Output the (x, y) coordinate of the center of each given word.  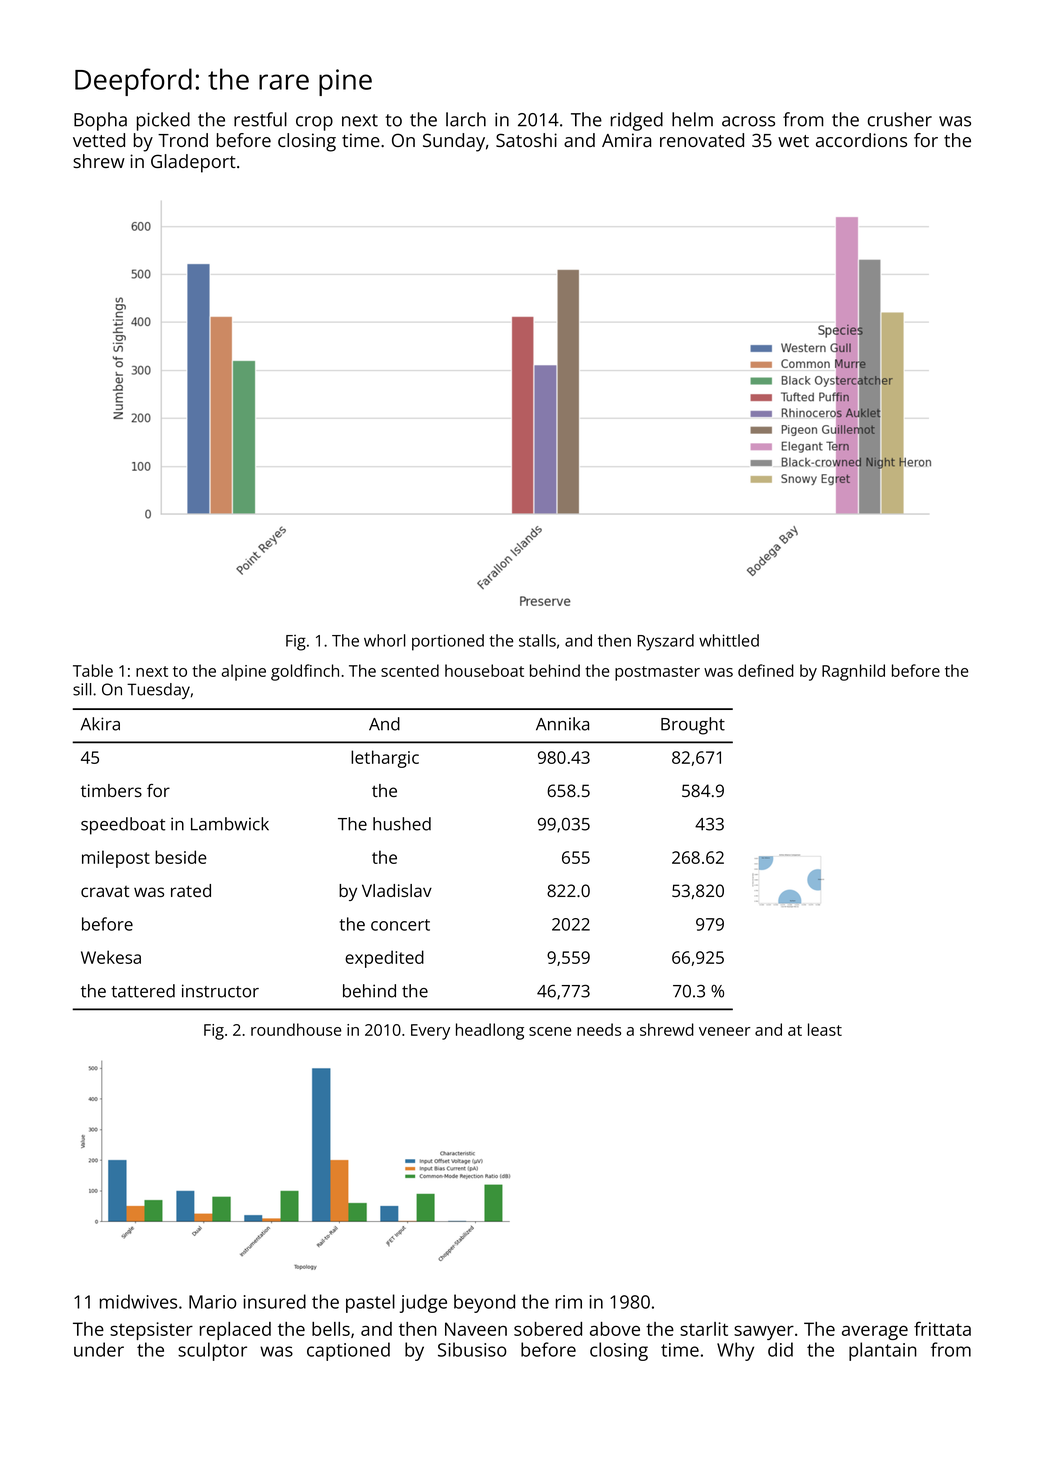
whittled (729, 640)
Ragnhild (853, 672)
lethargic (385, 759)
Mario (213, 1302)
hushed (402, 824)
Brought (693, 726)
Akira (100, 724)
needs (599, 1029)
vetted (99, 140)
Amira (626, 140)
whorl (384, 640)
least (825, 1029)
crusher (900, 119)
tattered (143, 991)
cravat (105, 891)
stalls (537, 640)
